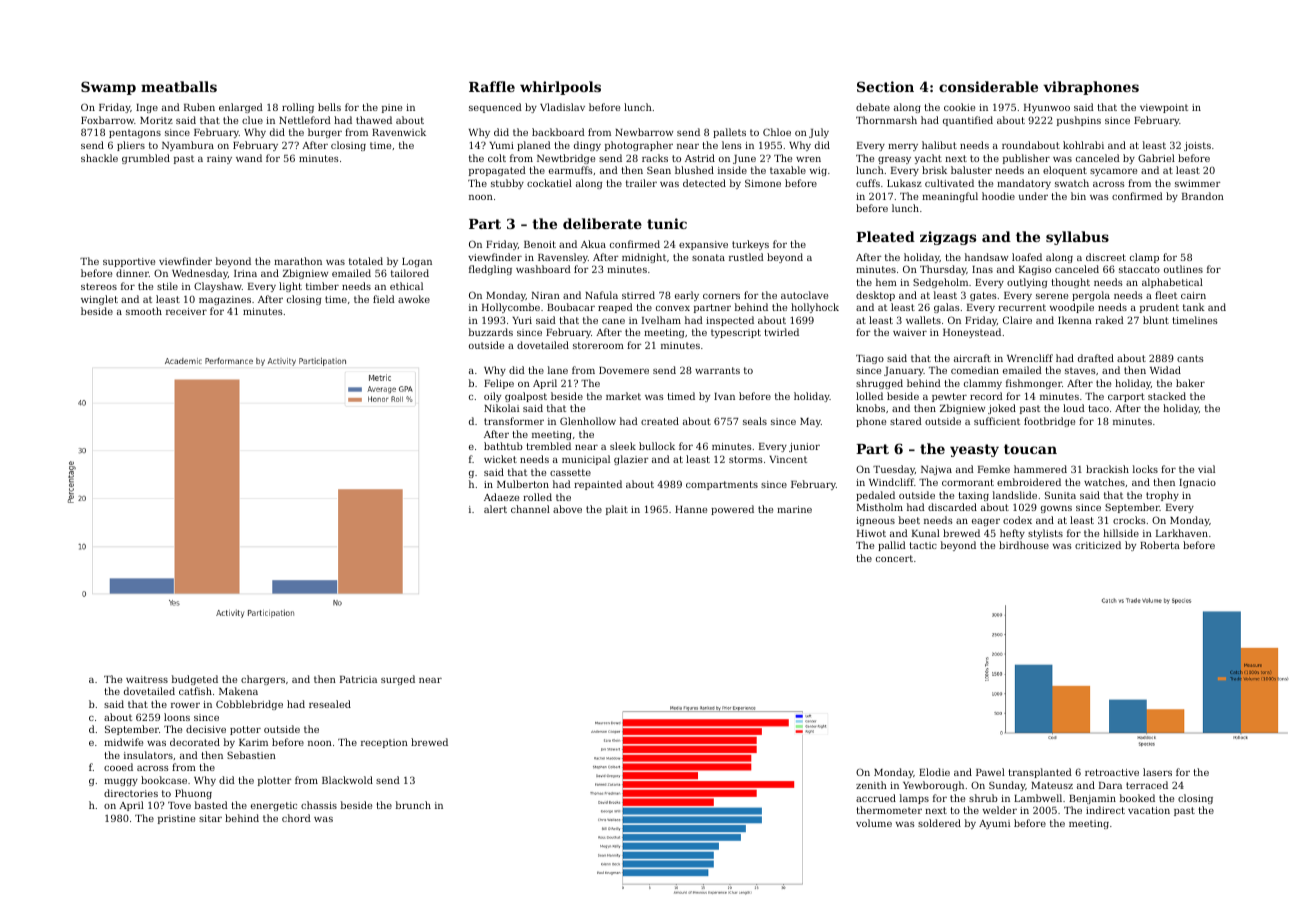 Image resolution: width=1308 pixels, height=924 pixels. Describe the element at coordinates (988, 86) in the screenshot. I see `considerable` at that location.
